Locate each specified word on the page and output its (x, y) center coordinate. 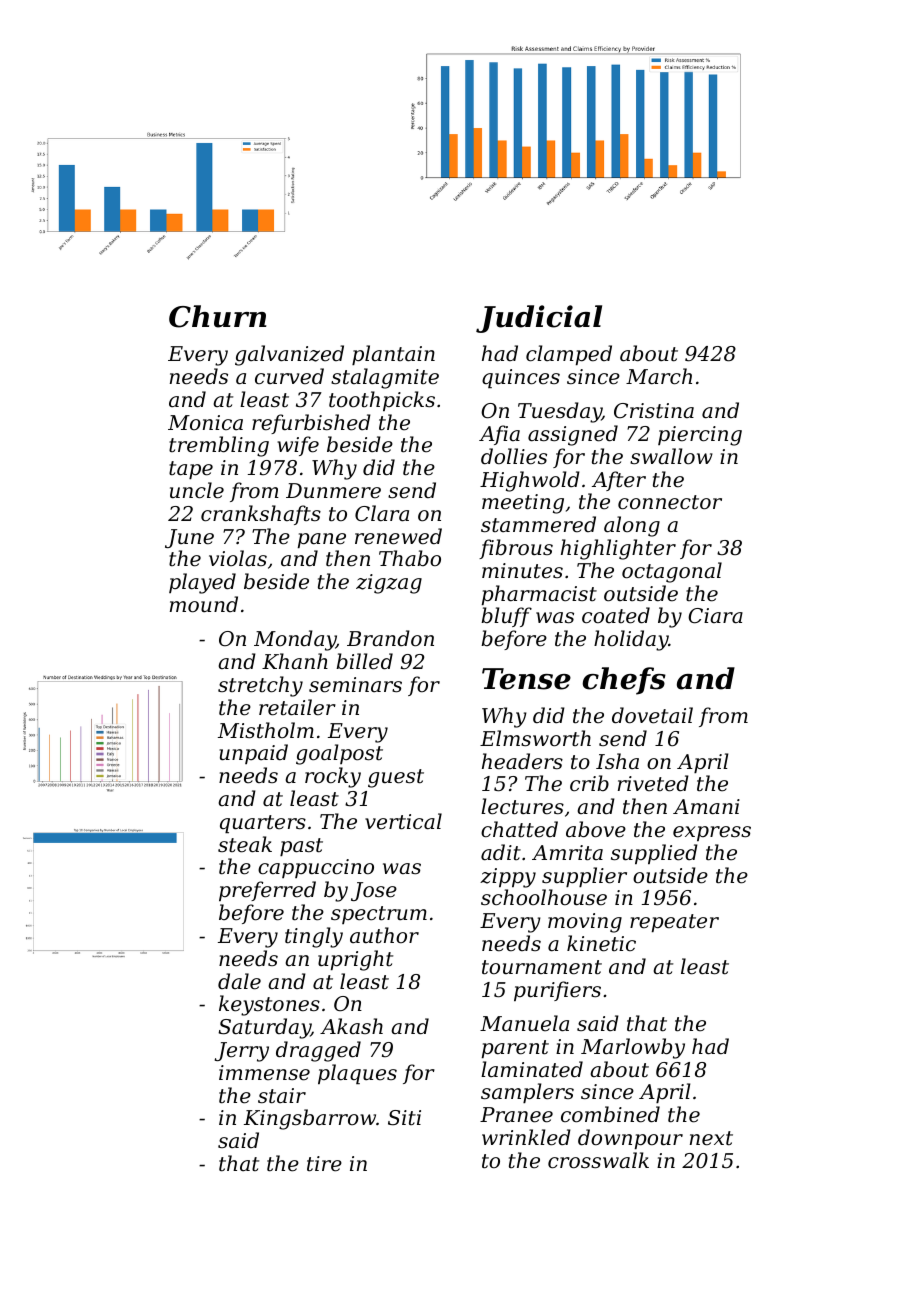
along (632, 526)
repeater (674, 923)
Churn (218, 316)
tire (324, 1164)
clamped (569, 355)
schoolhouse (544, 897)
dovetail (652, 715)
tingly (314, 937)
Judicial (539, 319)
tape (191, 470)
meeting (523, 504)
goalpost (339, 754)
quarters (263, 824)
